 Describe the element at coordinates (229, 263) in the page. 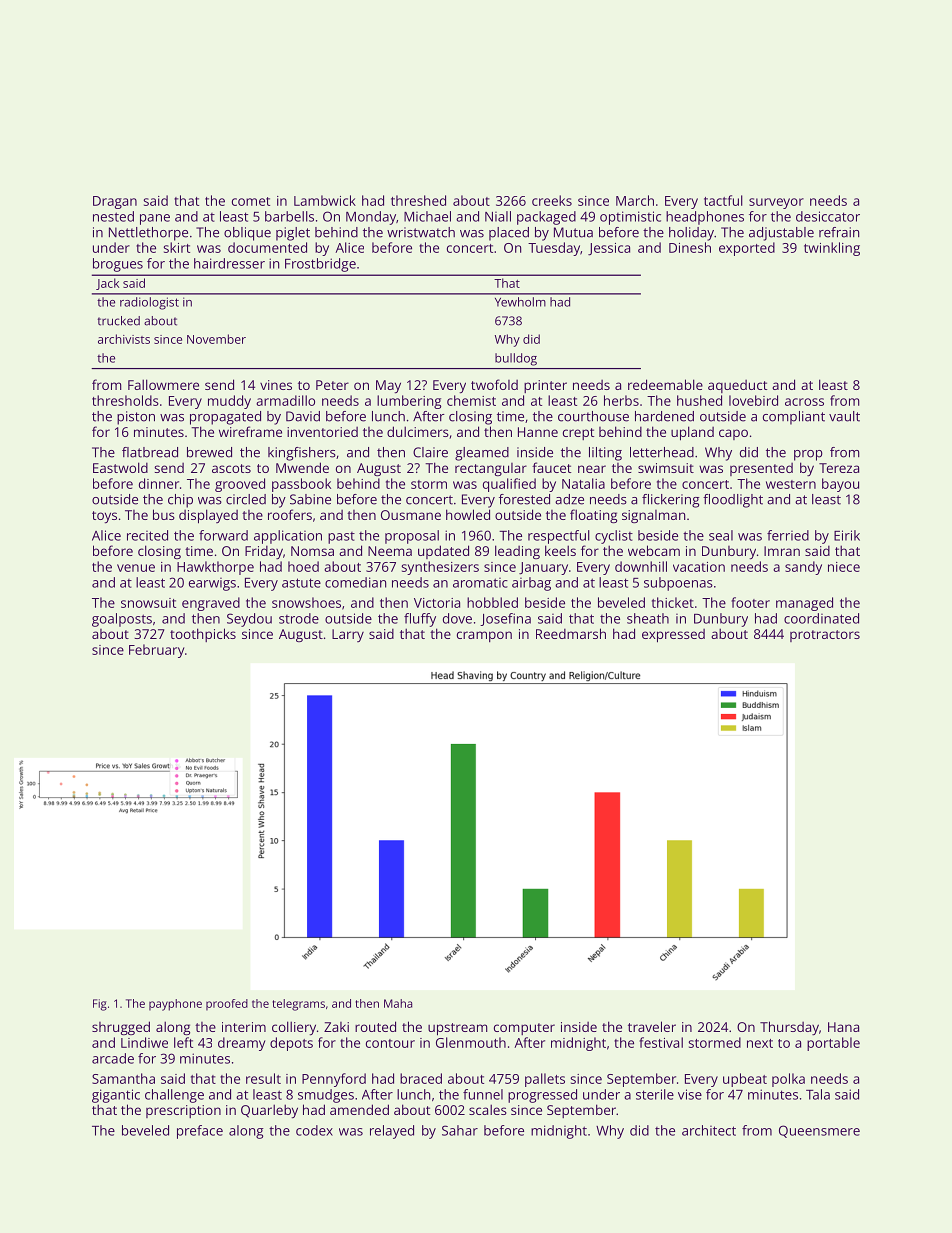

I see `hairdresser` at that location.
